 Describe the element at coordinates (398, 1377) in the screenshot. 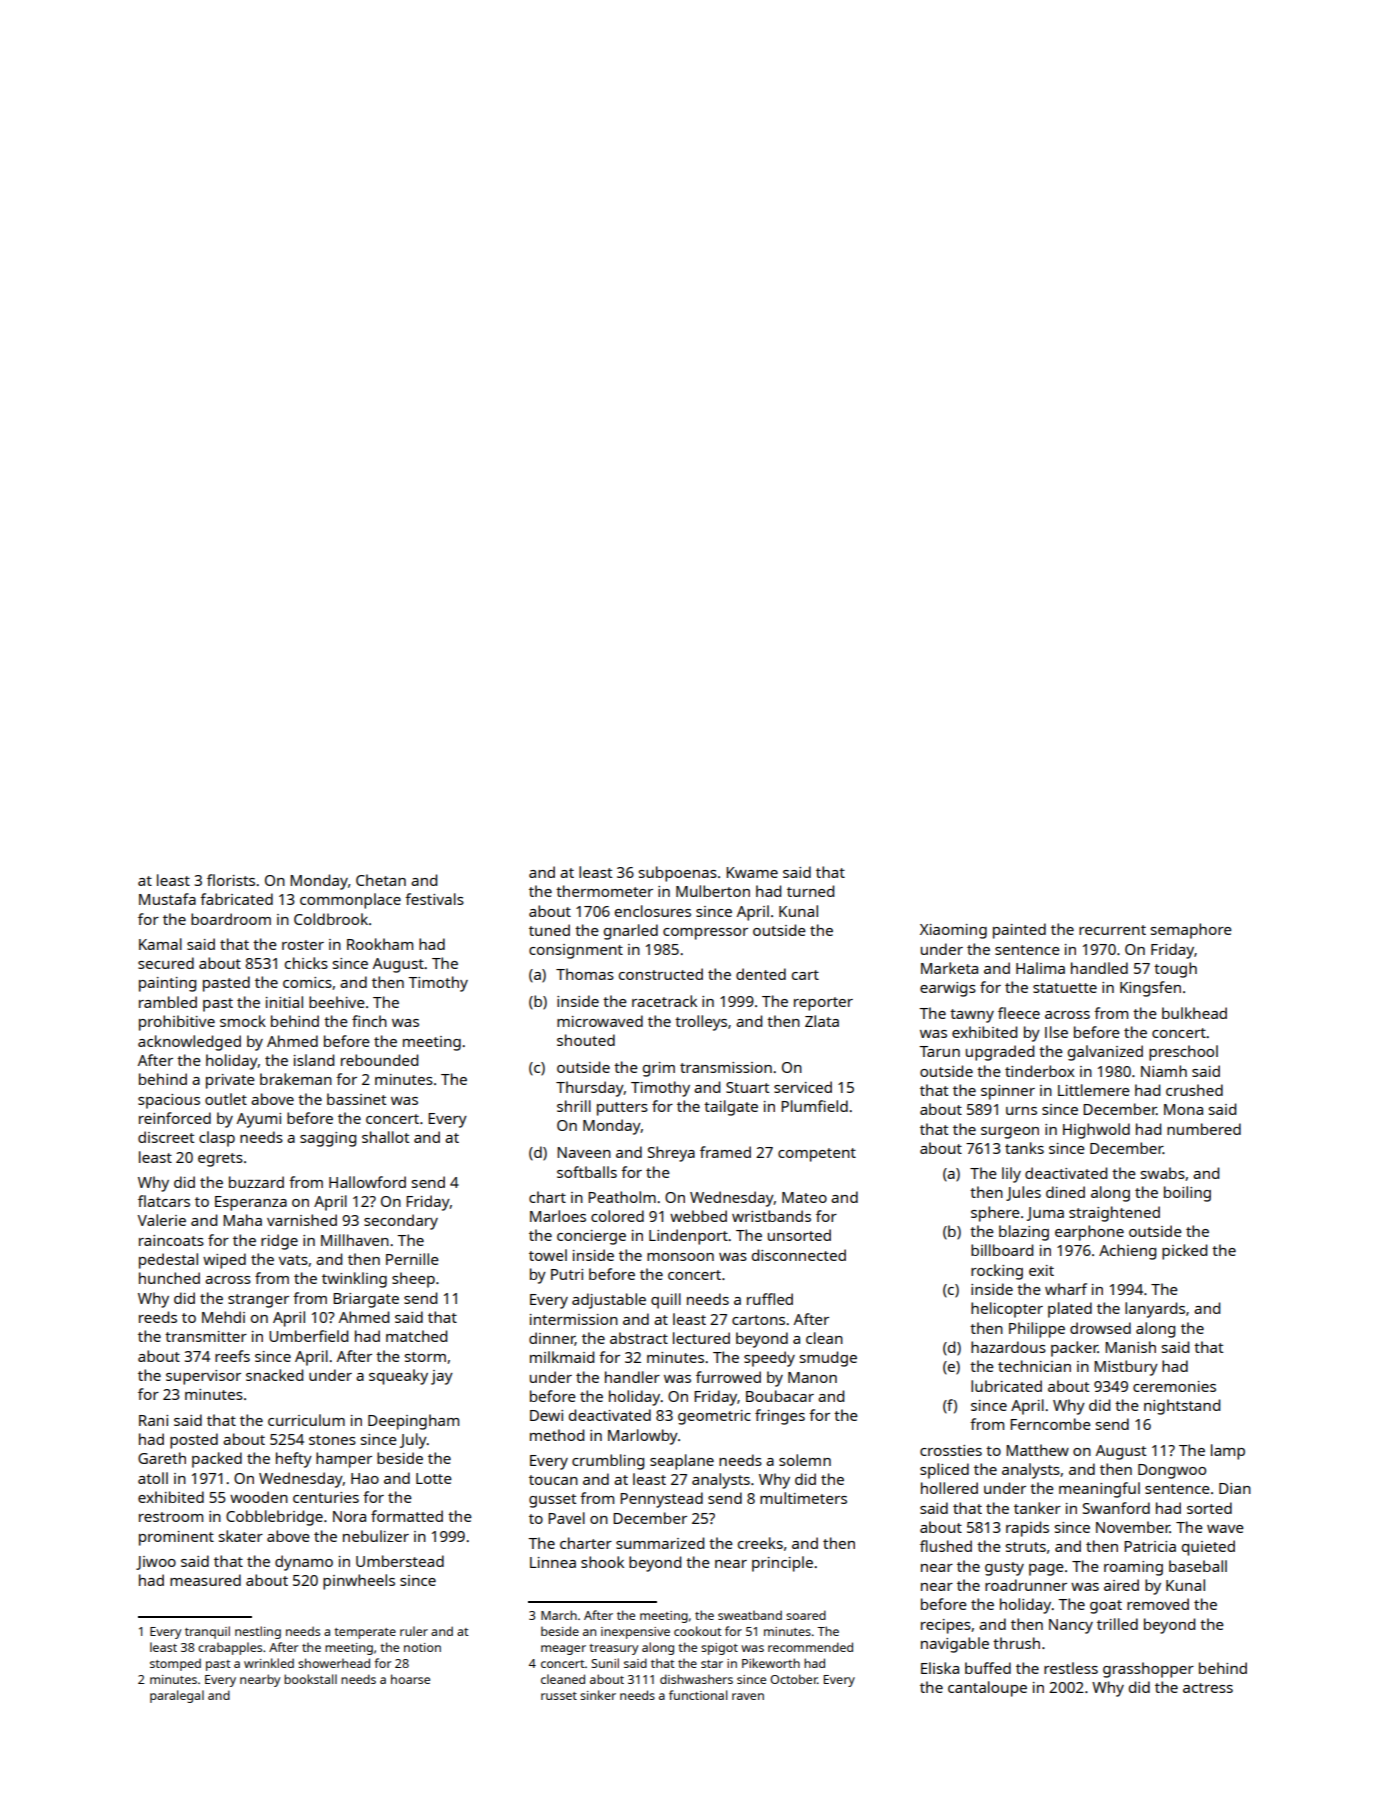

I see `squeaky` at that location.
